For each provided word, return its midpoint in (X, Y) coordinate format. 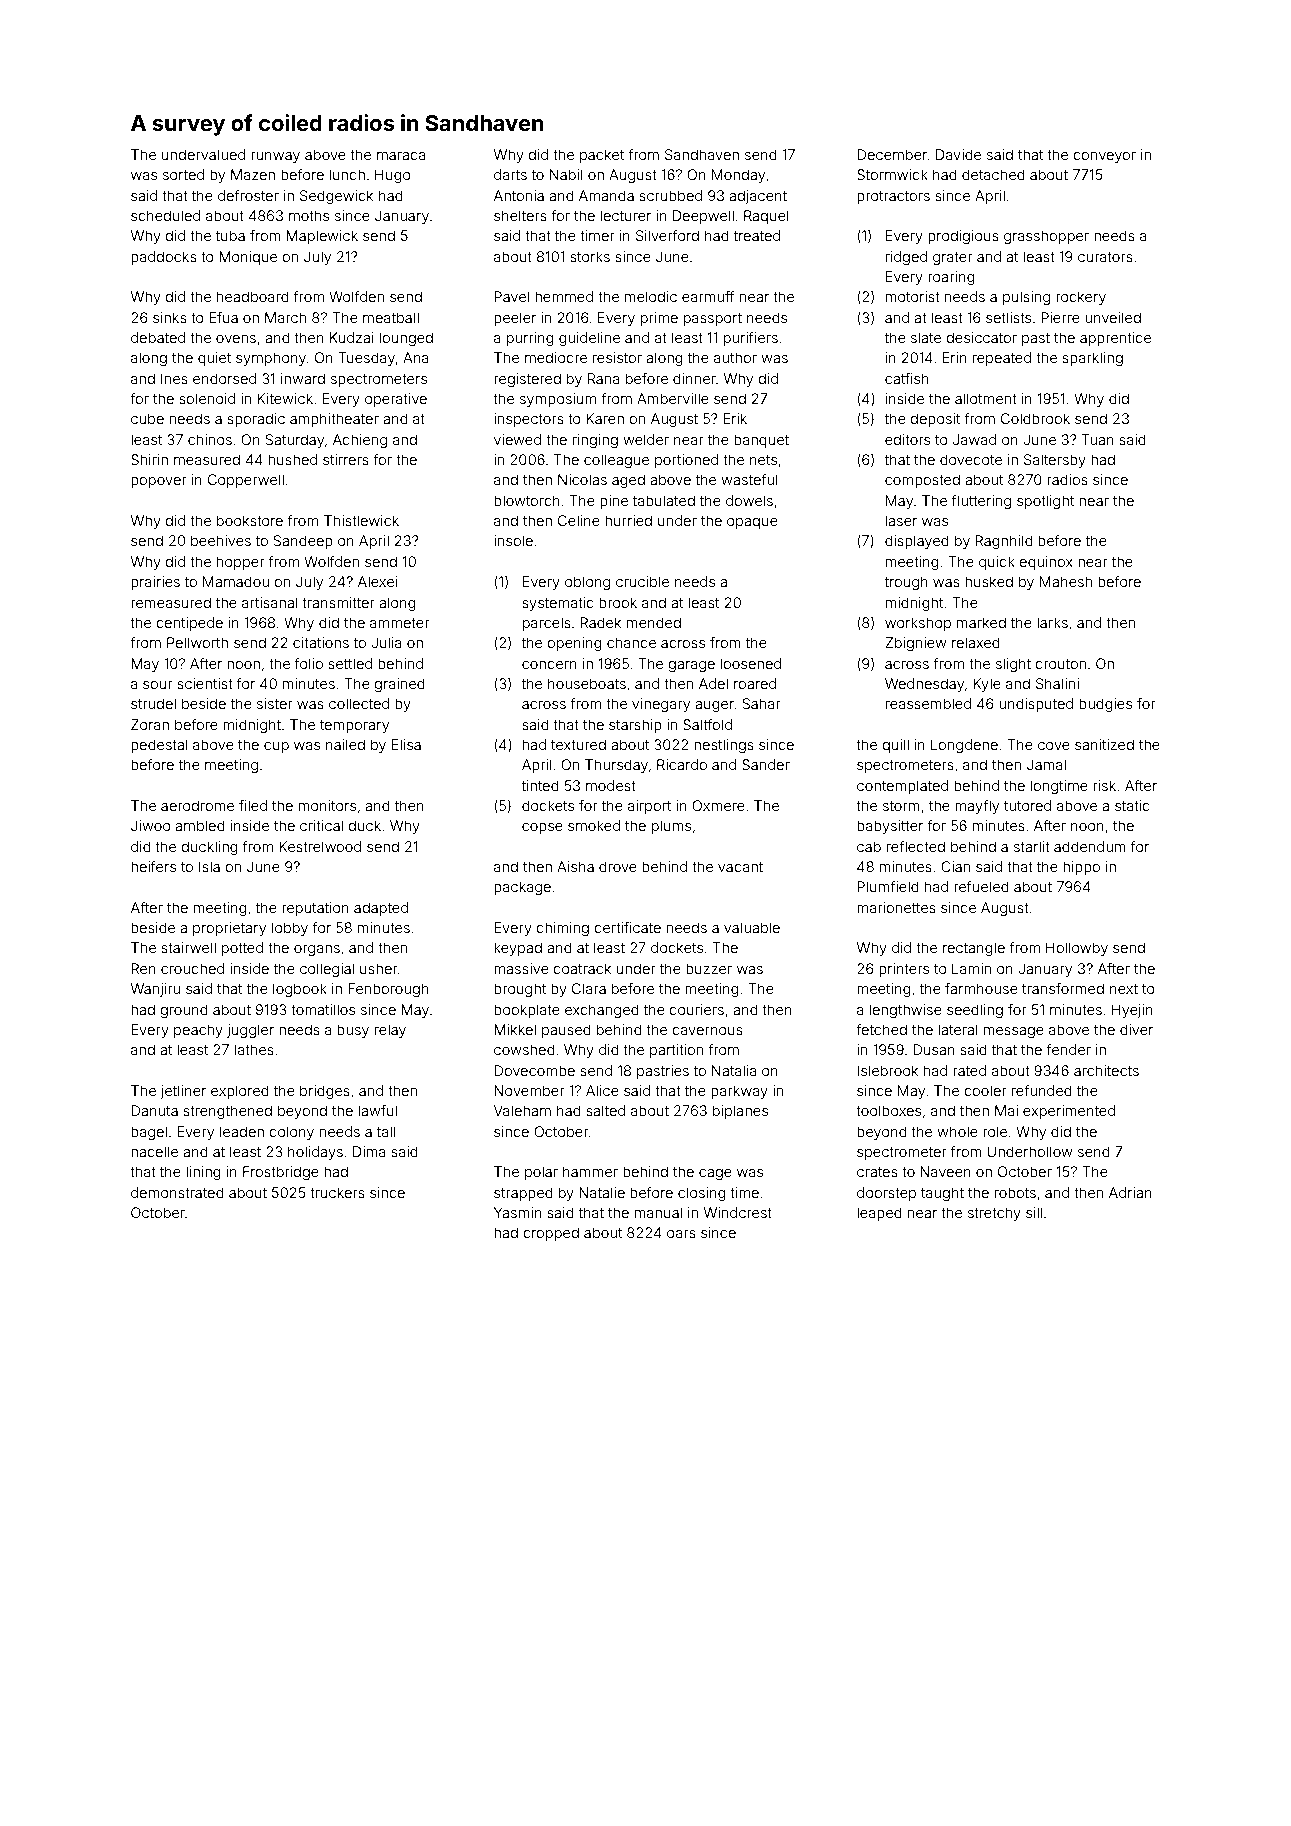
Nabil (566, 174)
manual (658, 1212)
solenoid (207, 398)
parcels (547, 624)
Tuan (1098, 439)
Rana (603, 378)
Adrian (1130, 1192)
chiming (562, 929)
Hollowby (1077, 949)
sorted (183, 174)
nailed (345, 744)
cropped (551, 1234)
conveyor (1104, 157)
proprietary (229, 929)
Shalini (1057, 683)
